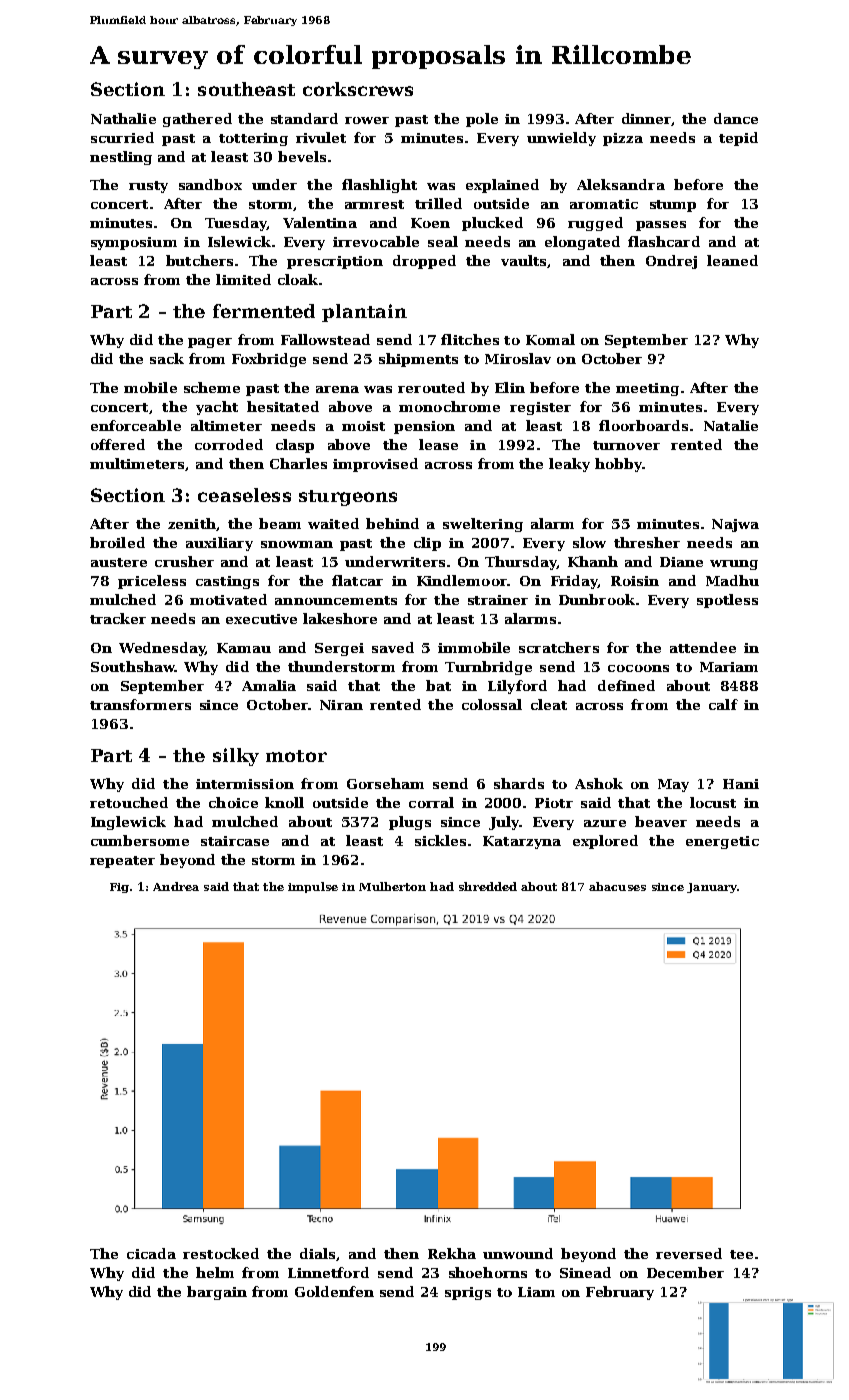  I want to click on corkscrews, so click(358, 89).
